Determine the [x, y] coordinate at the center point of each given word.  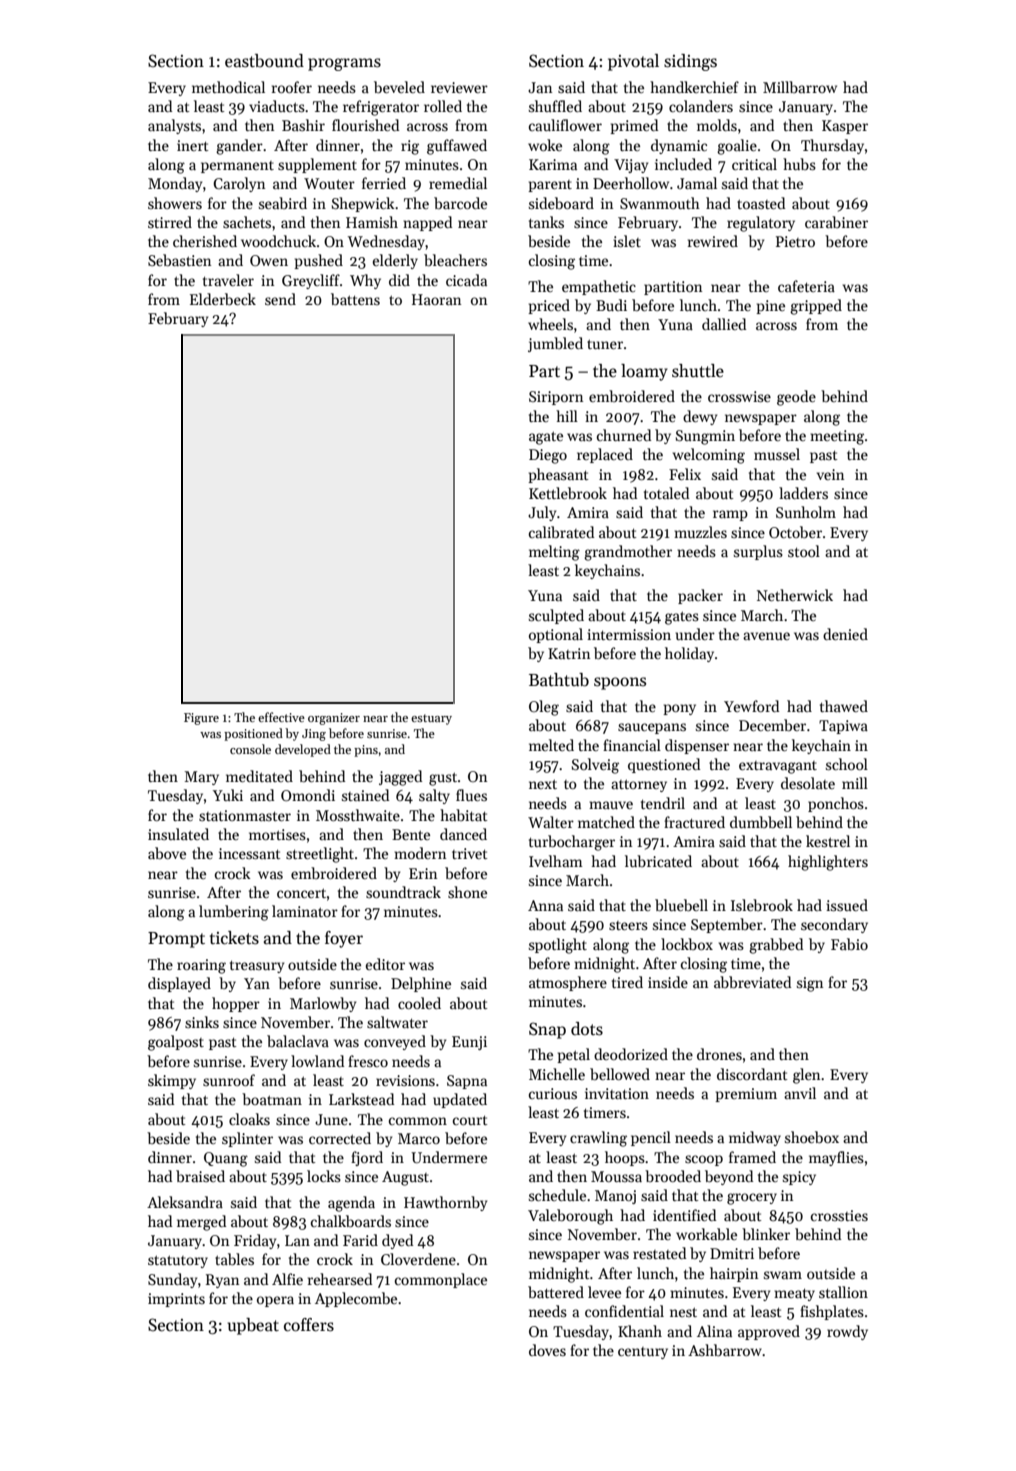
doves [547, 1350]
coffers [309, 1325]
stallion [843, 1292]
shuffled [555, 106]
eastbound [264, 61]
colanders [701, 106]
